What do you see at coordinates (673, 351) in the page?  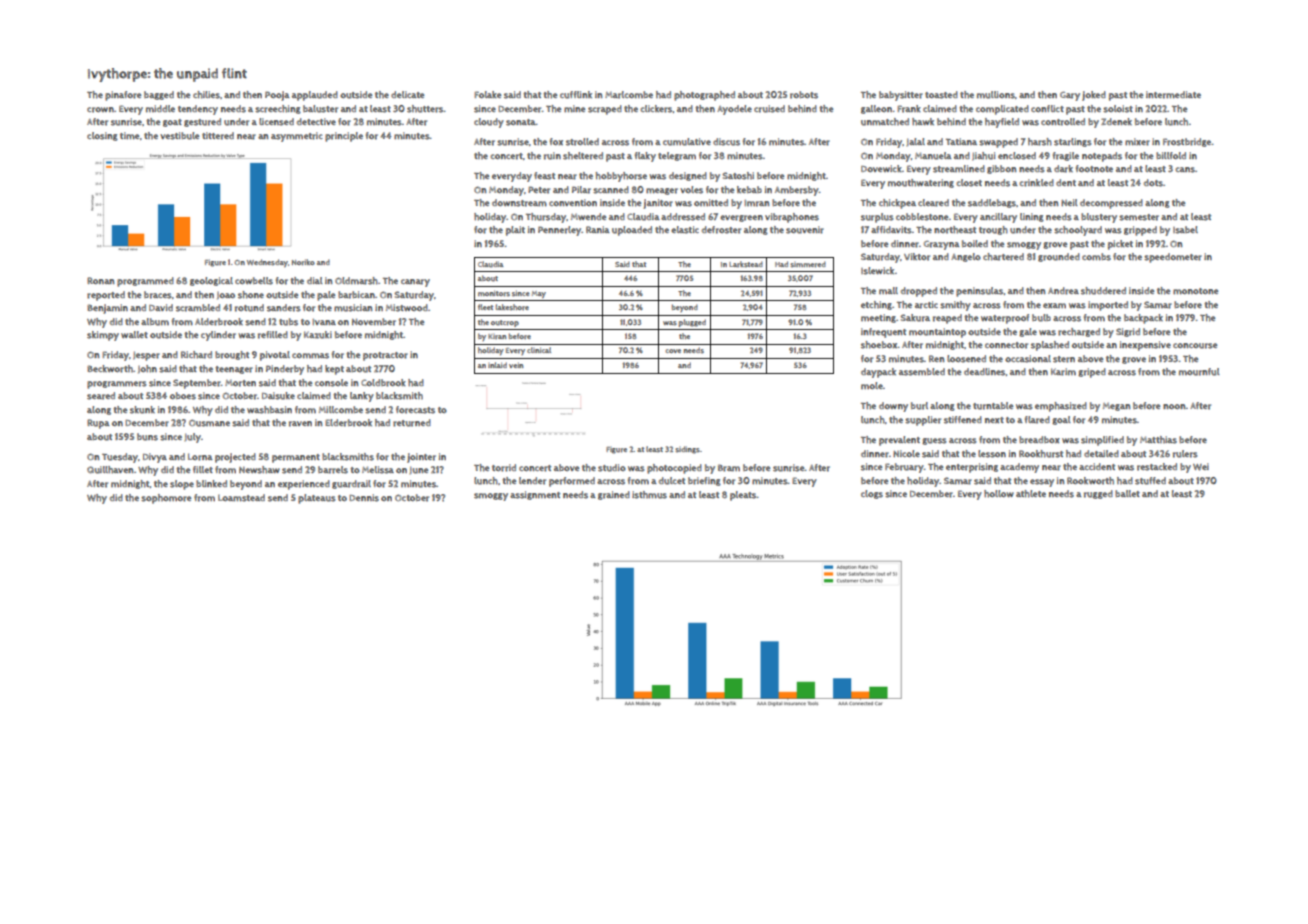 I see `cove` at bounding box center [673, 351].
